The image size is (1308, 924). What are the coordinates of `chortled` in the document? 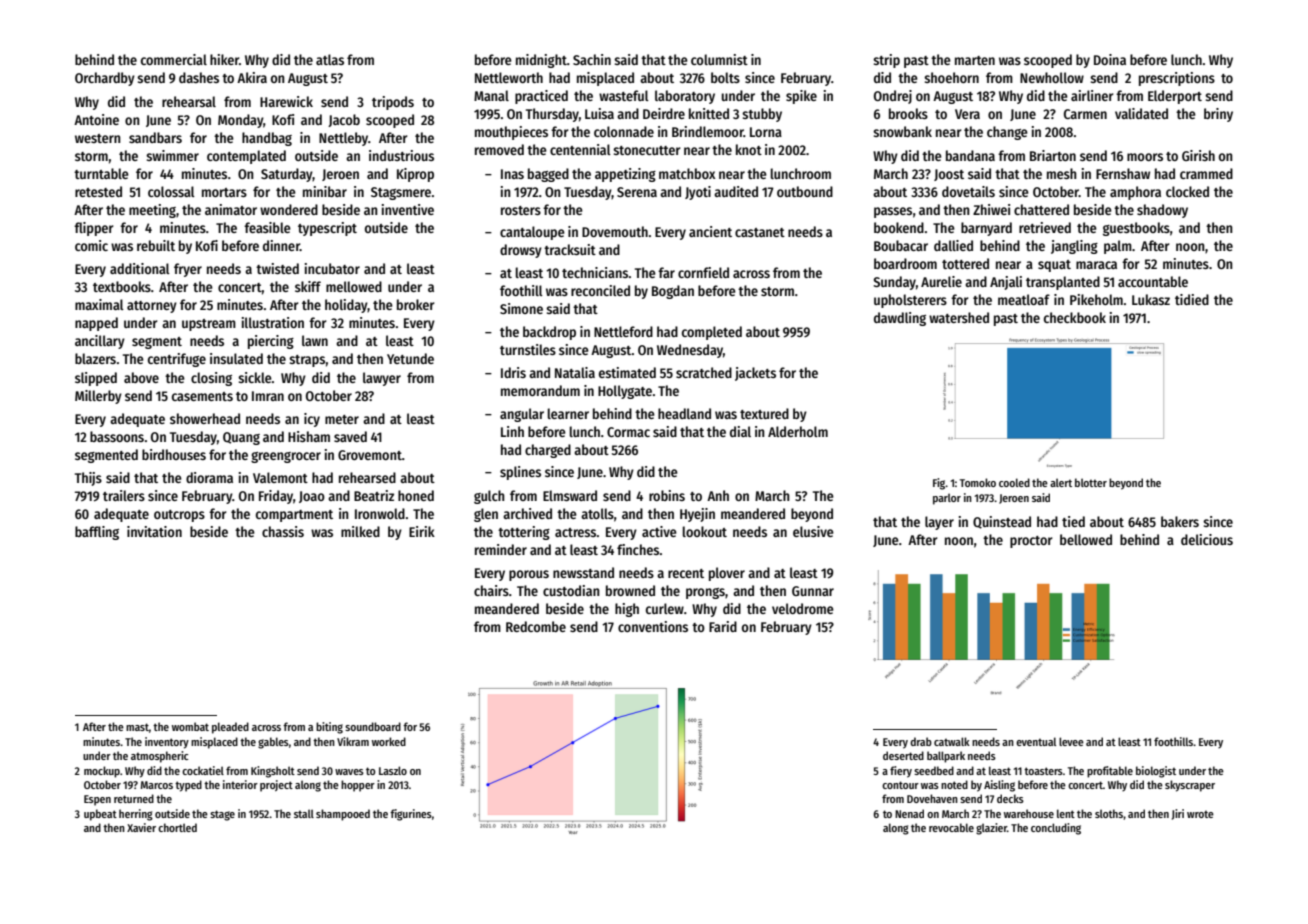 It's located at (177, 827).
